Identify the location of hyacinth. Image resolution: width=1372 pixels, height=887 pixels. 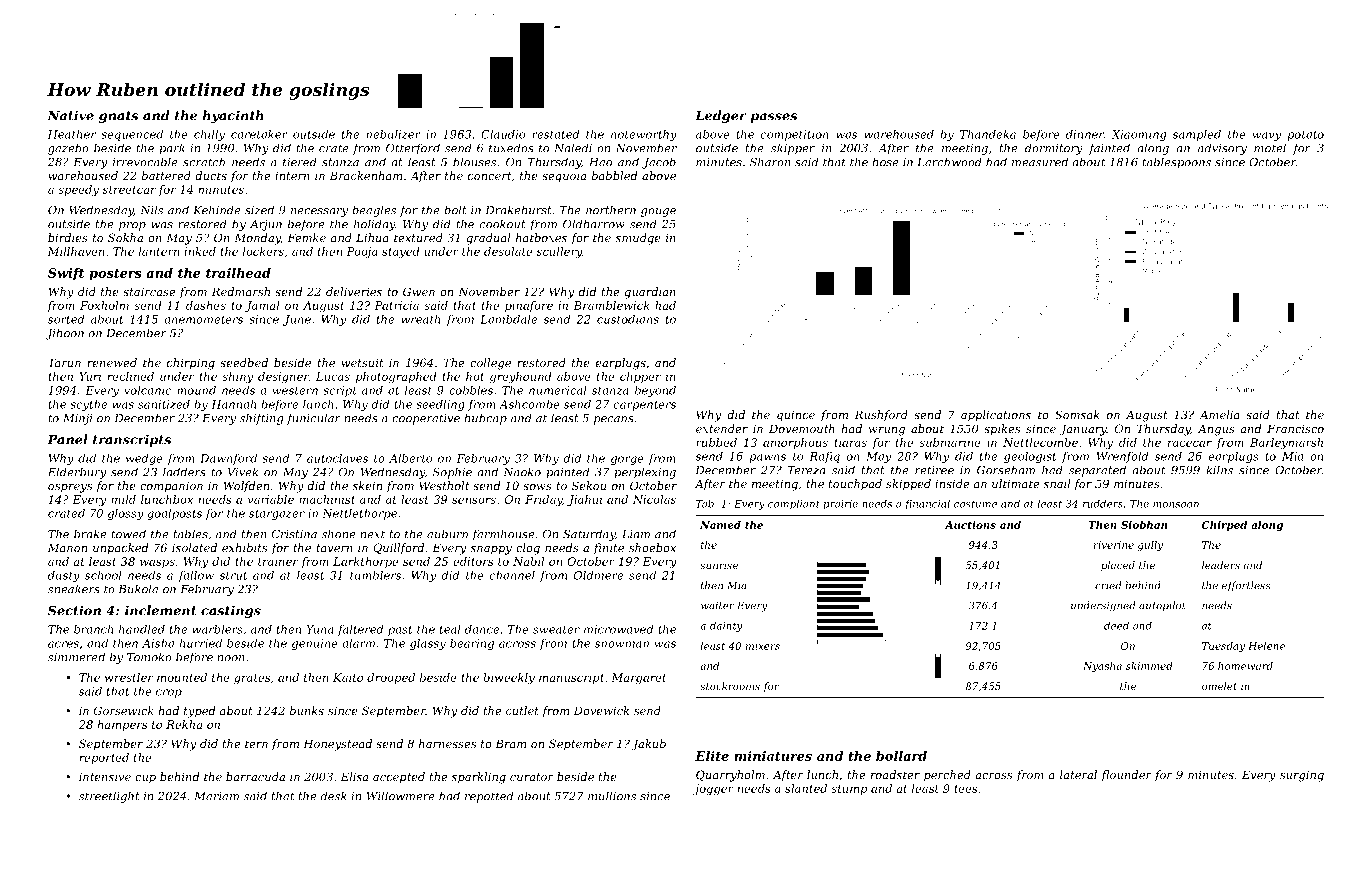
(233, 116).
